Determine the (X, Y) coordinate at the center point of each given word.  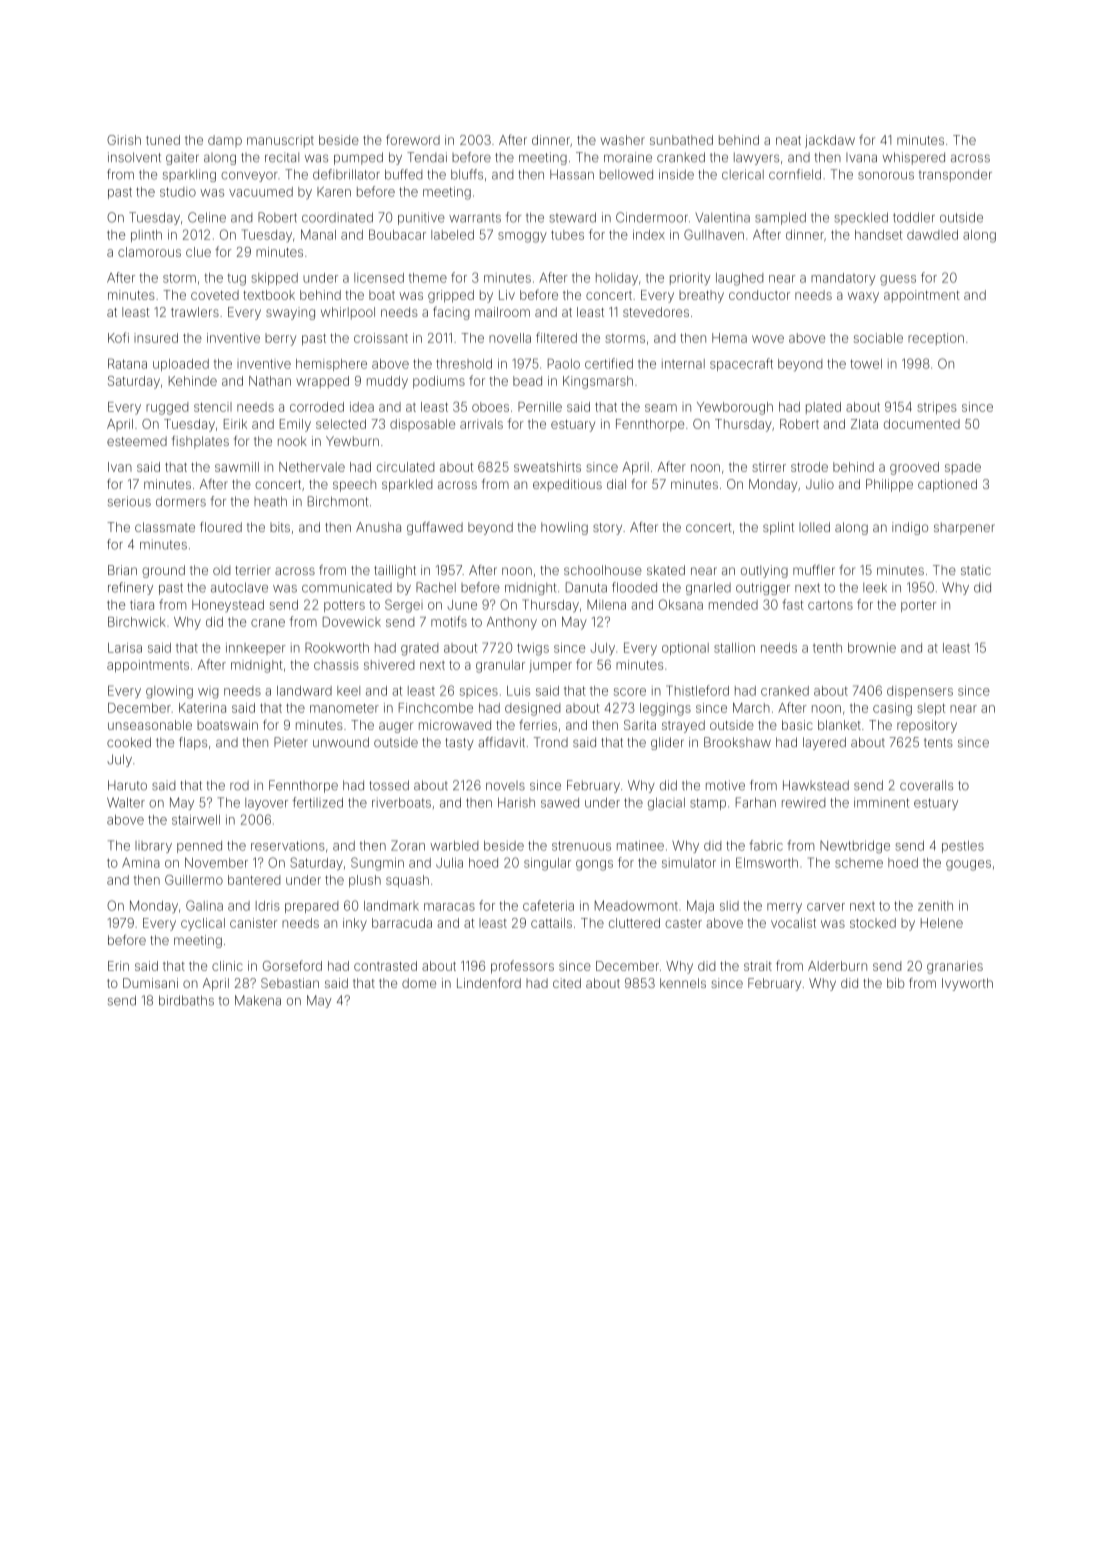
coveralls (926, 785)
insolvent (134, 157)
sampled (780, 218)
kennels (683, 983)
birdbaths (186, 1000)
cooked (129, 742)
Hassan (572, 174)
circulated (405, 467)
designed (532, 709)
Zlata (864, 424)
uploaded (181, 365)
